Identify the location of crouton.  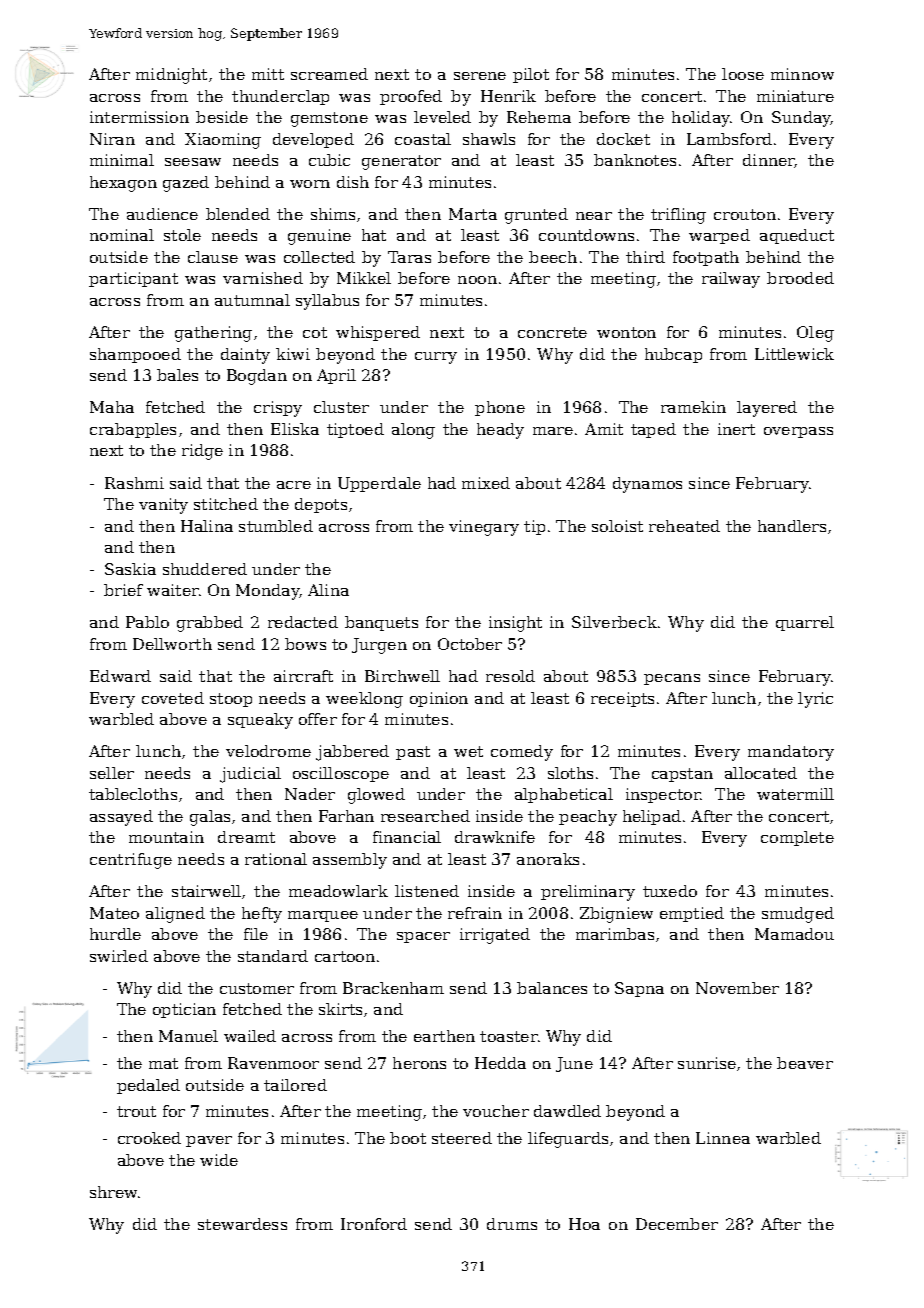
(745, 214).
